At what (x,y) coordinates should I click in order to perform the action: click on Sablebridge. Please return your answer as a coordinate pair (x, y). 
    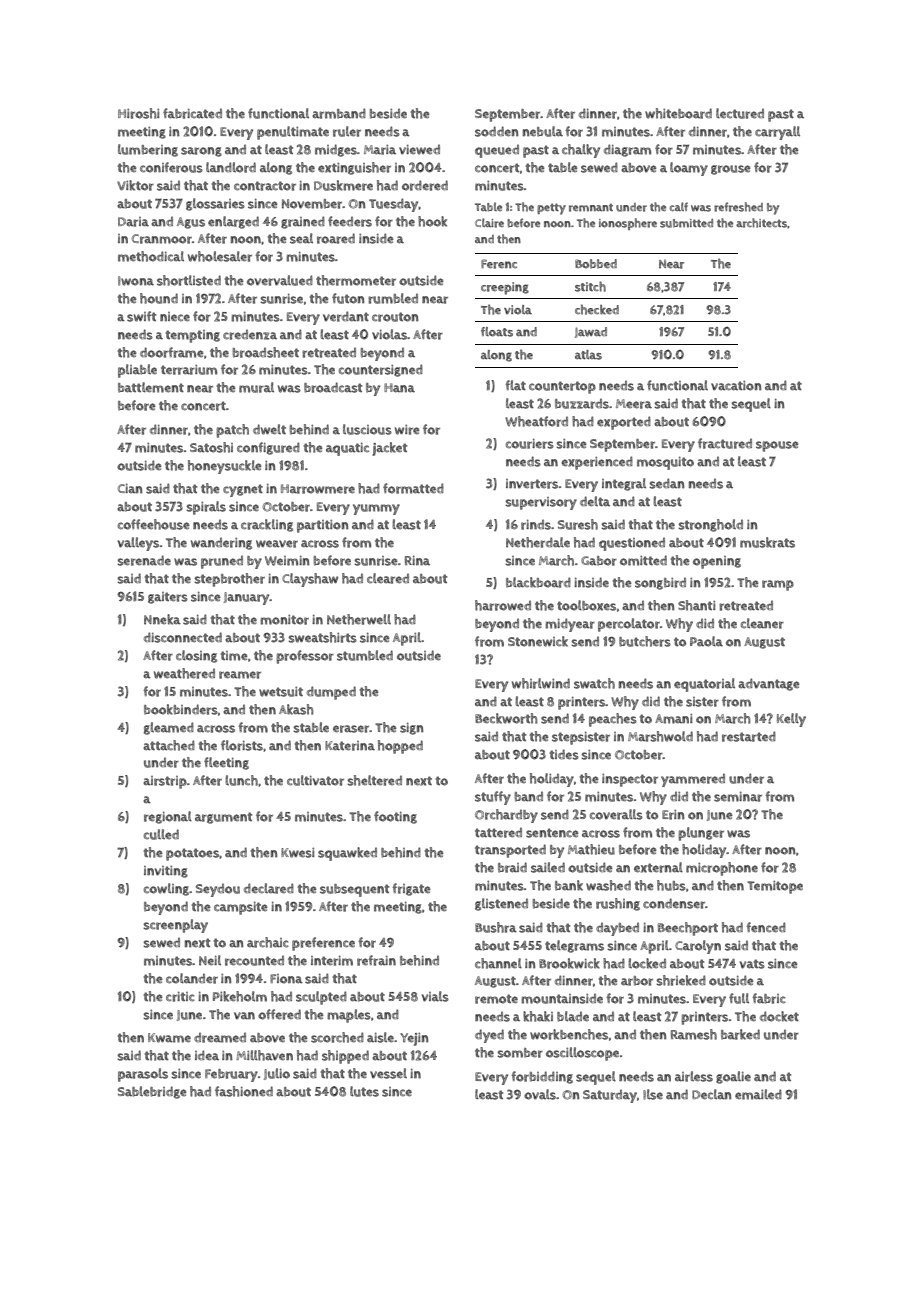
    Looking at the image, I should click on (152, 1092).
